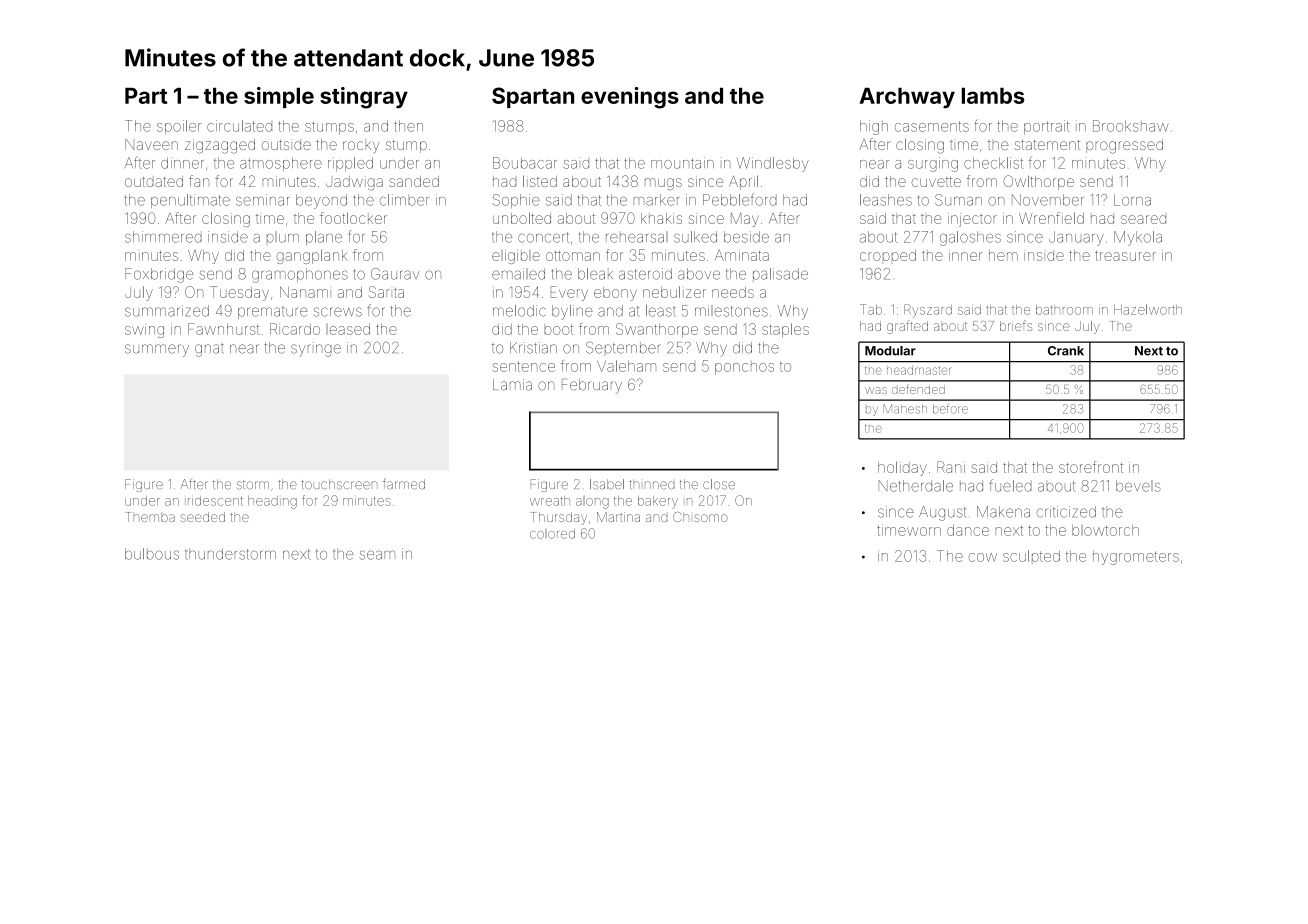 Image resolution: width=1308 pixels, height=924 pixels. What do you see at coordinates (272, 502) in the image?
I see `heading` at bounding box center [272, 502].
